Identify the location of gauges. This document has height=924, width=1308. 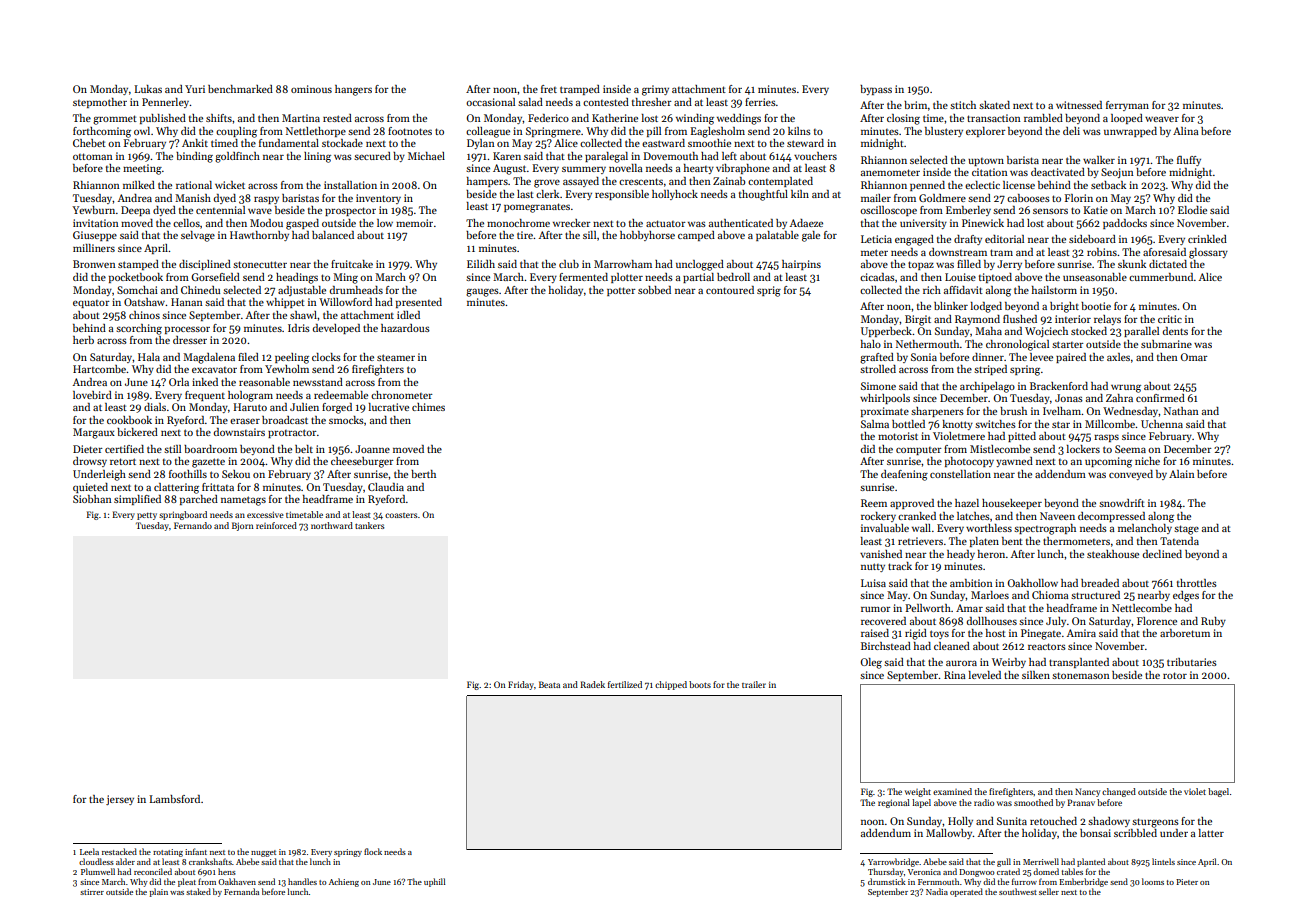
(482, 292).
